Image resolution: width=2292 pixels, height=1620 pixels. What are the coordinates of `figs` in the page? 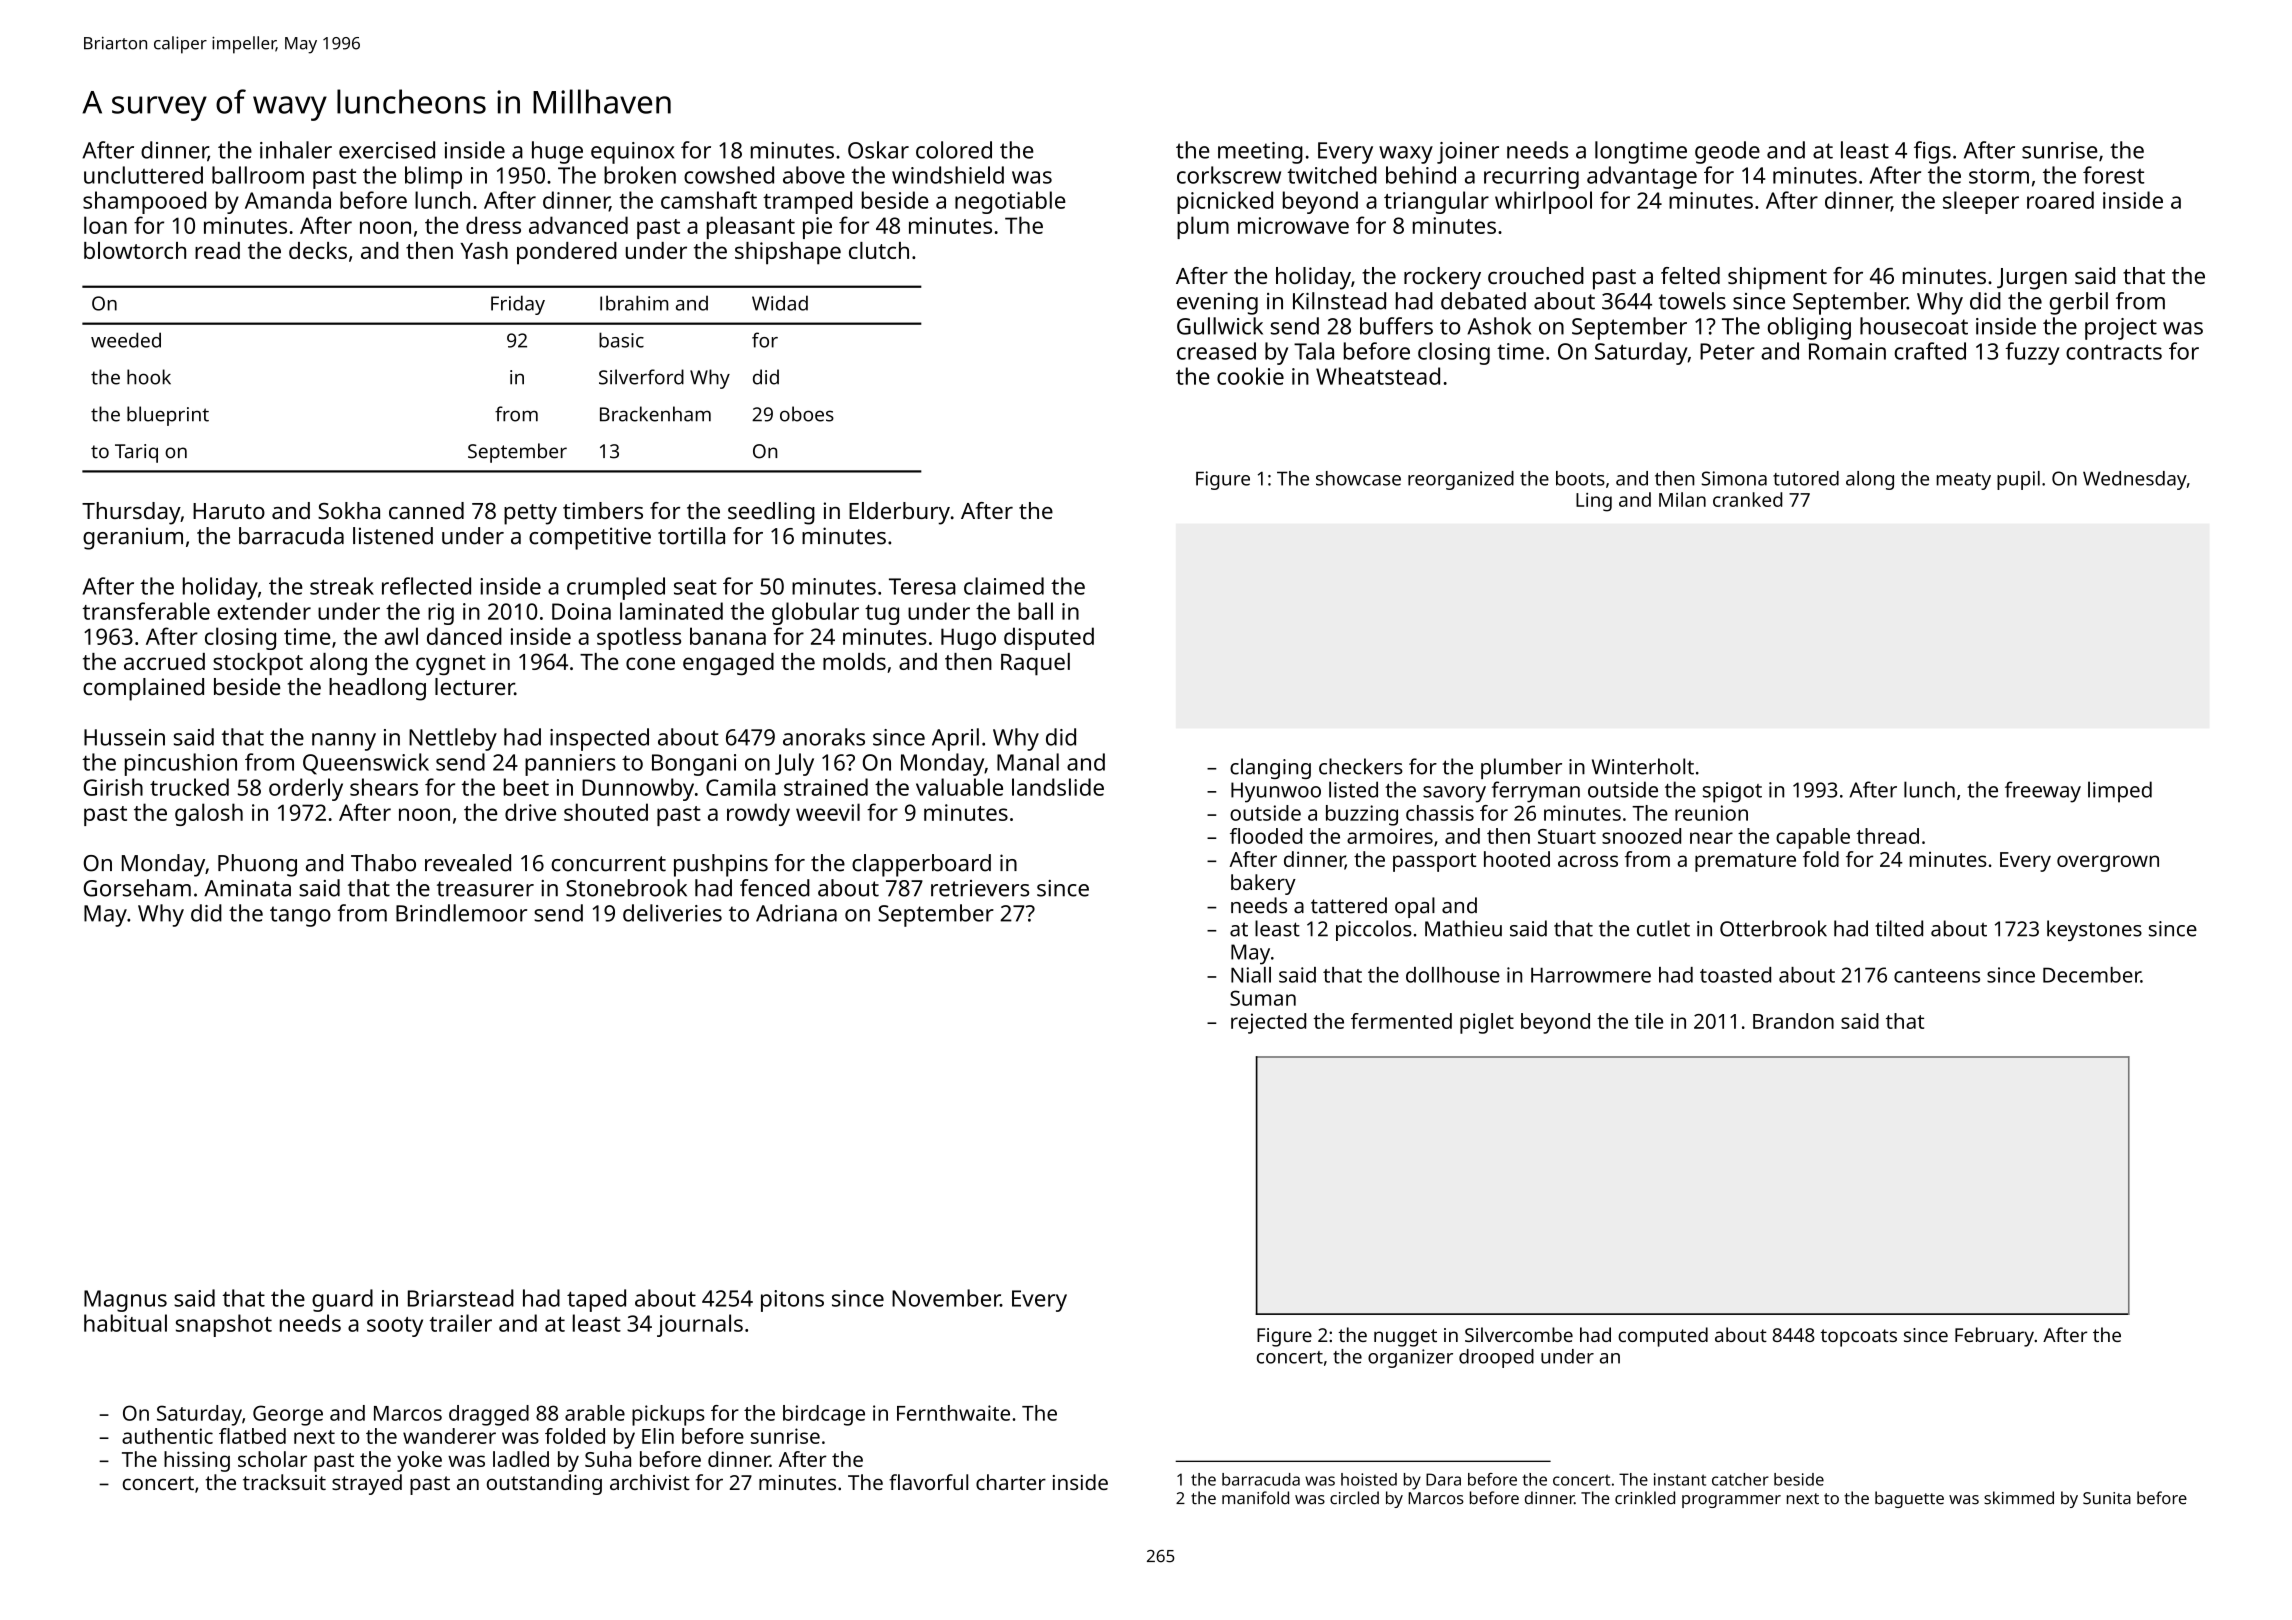 It's located at (1932, 152).
